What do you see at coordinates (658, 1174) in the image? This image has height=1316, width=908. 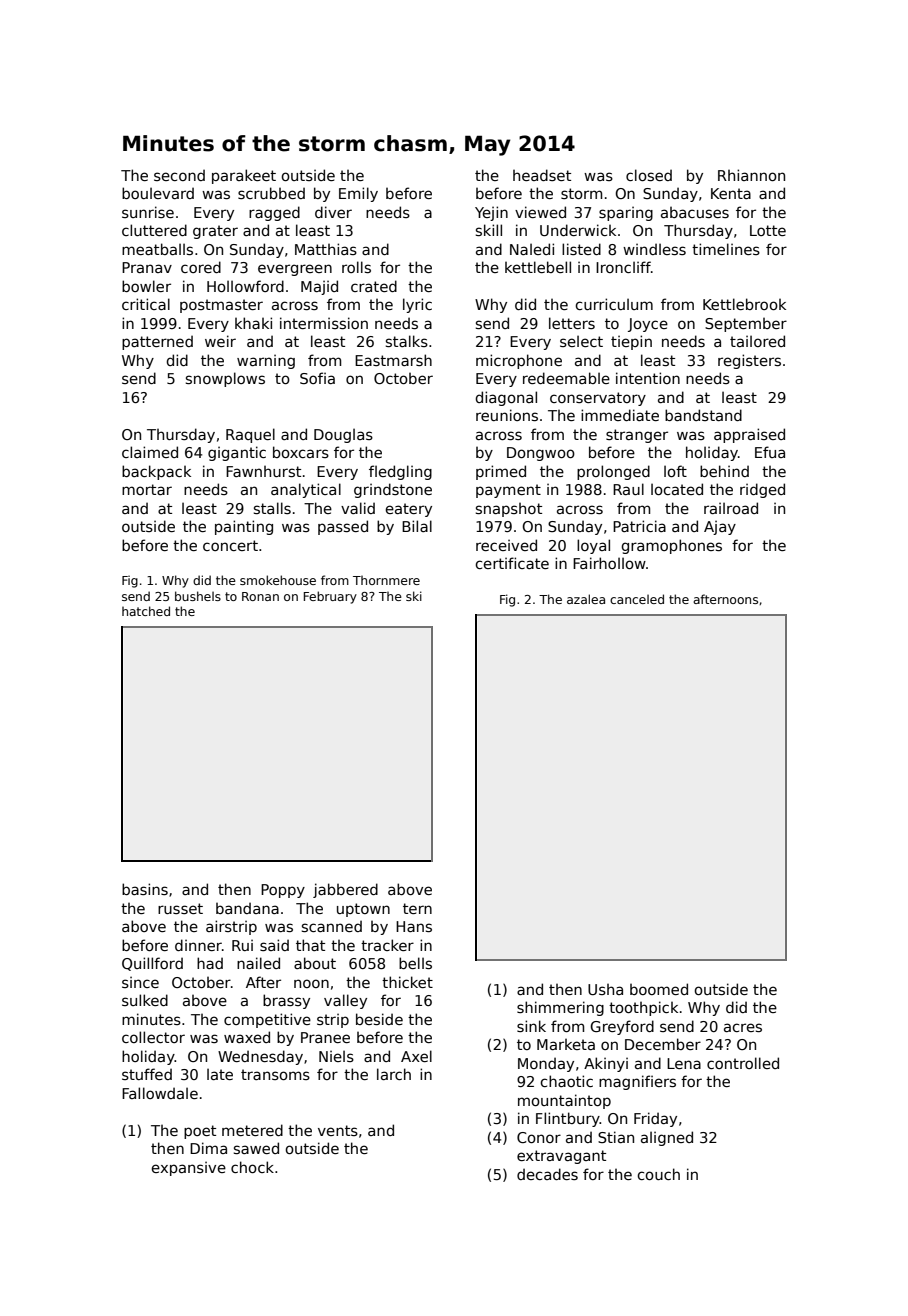 I see `couch` at bounding box center [658, 1174].
